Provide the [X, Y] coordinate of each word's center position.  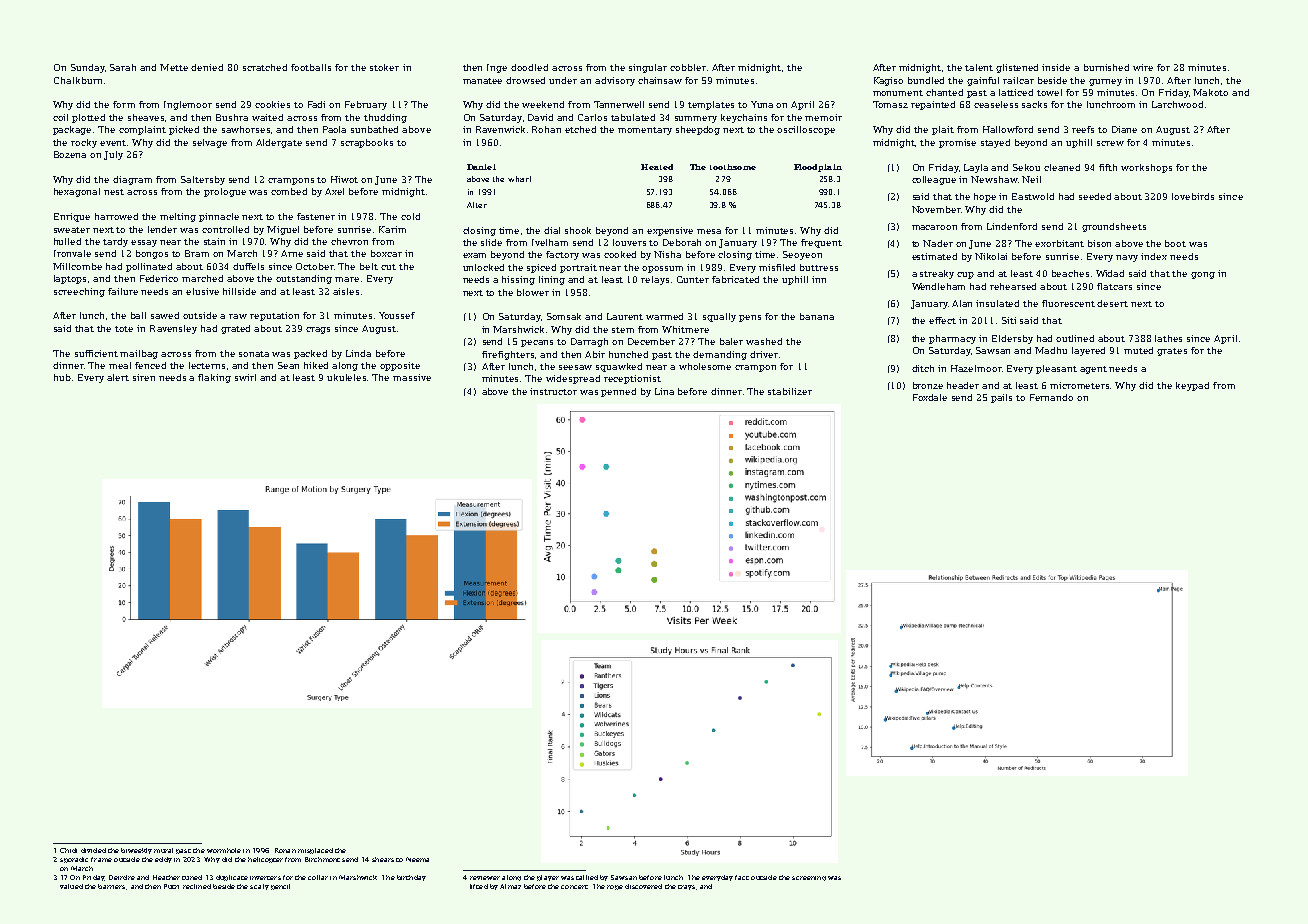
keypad [1192, 386]
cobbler [688, 67]
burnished [1106, 67]
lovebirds [1193, 196]
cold [410, 216]
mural [163, 850]
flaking [214, 378]
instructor [553, 391]
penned [618, 392]
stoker [384, 67]
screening [809, 878]
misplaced [315, 851]
